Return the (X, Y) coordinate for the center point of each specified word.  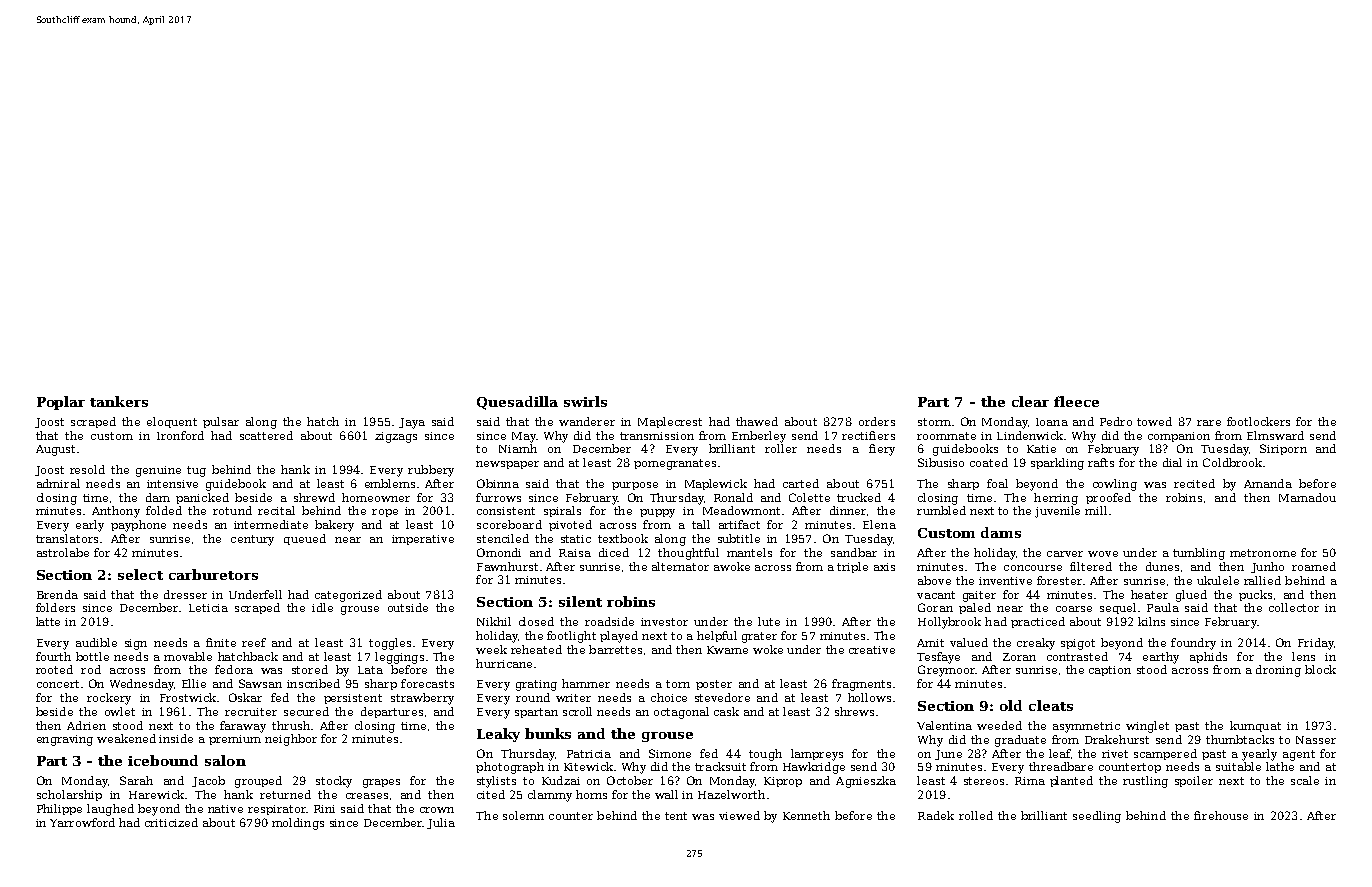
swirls (585, 401)
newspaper (507, 465)
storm (934, 422)
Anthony (116, 512)
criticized (171, 822)
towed (1154, 421)
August (55, 450)
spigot (1078, 644)
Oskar (245, 697)
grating (536, 685)
